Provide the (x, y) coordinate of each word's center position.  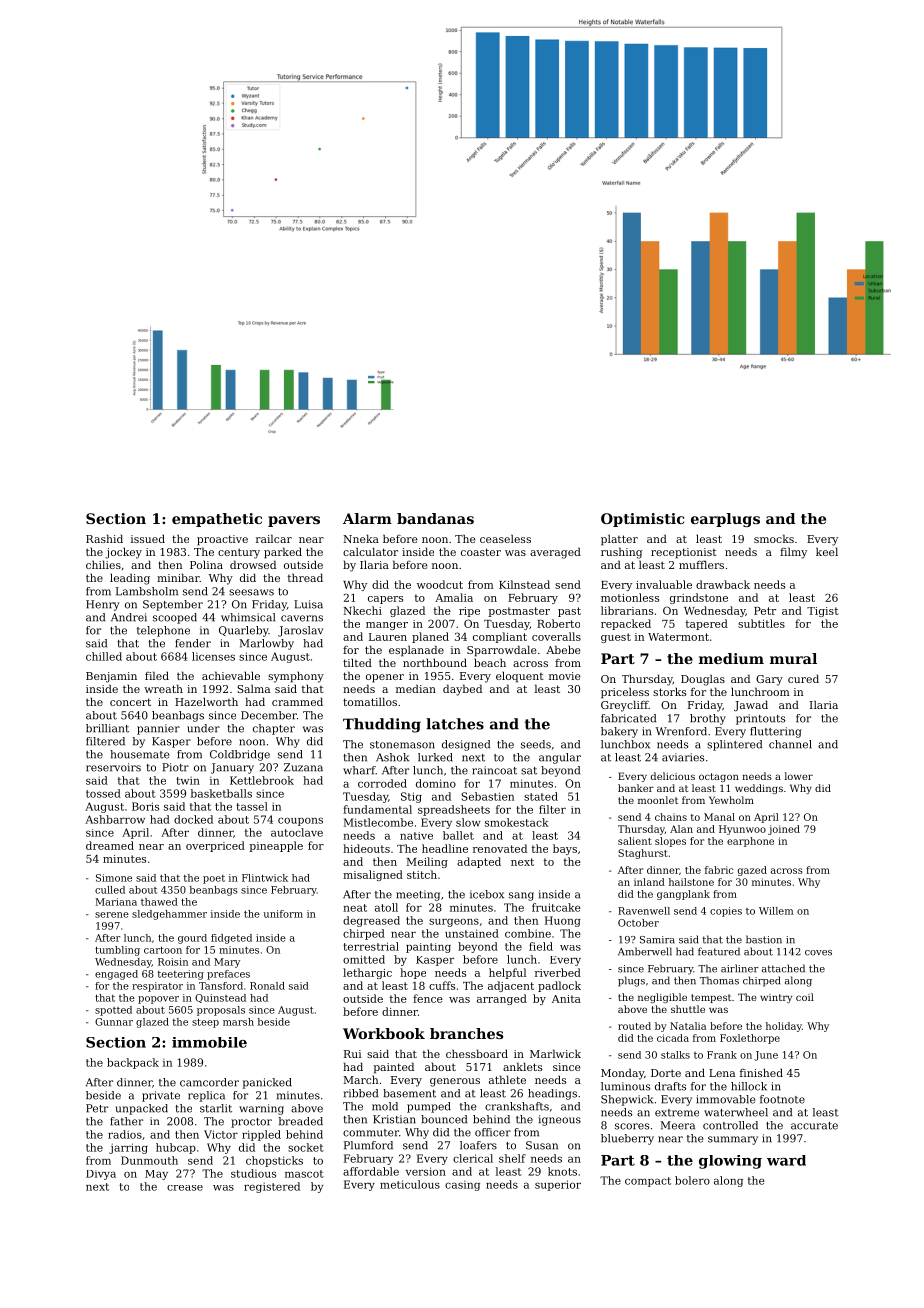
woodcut (440, 584)
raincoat (494, 770)
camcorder (209, 1082)
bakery (619, 732)
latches (455, 724)
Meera (677, 1125)
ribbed (361, 1093)
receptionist (684, 553)
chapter (274, 729)
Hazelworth (206, 701)
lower (799, 776)
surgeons (454, 922)
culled (110, 890)
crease (185, 1188)
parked (283, 553)
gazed (752, 871)
